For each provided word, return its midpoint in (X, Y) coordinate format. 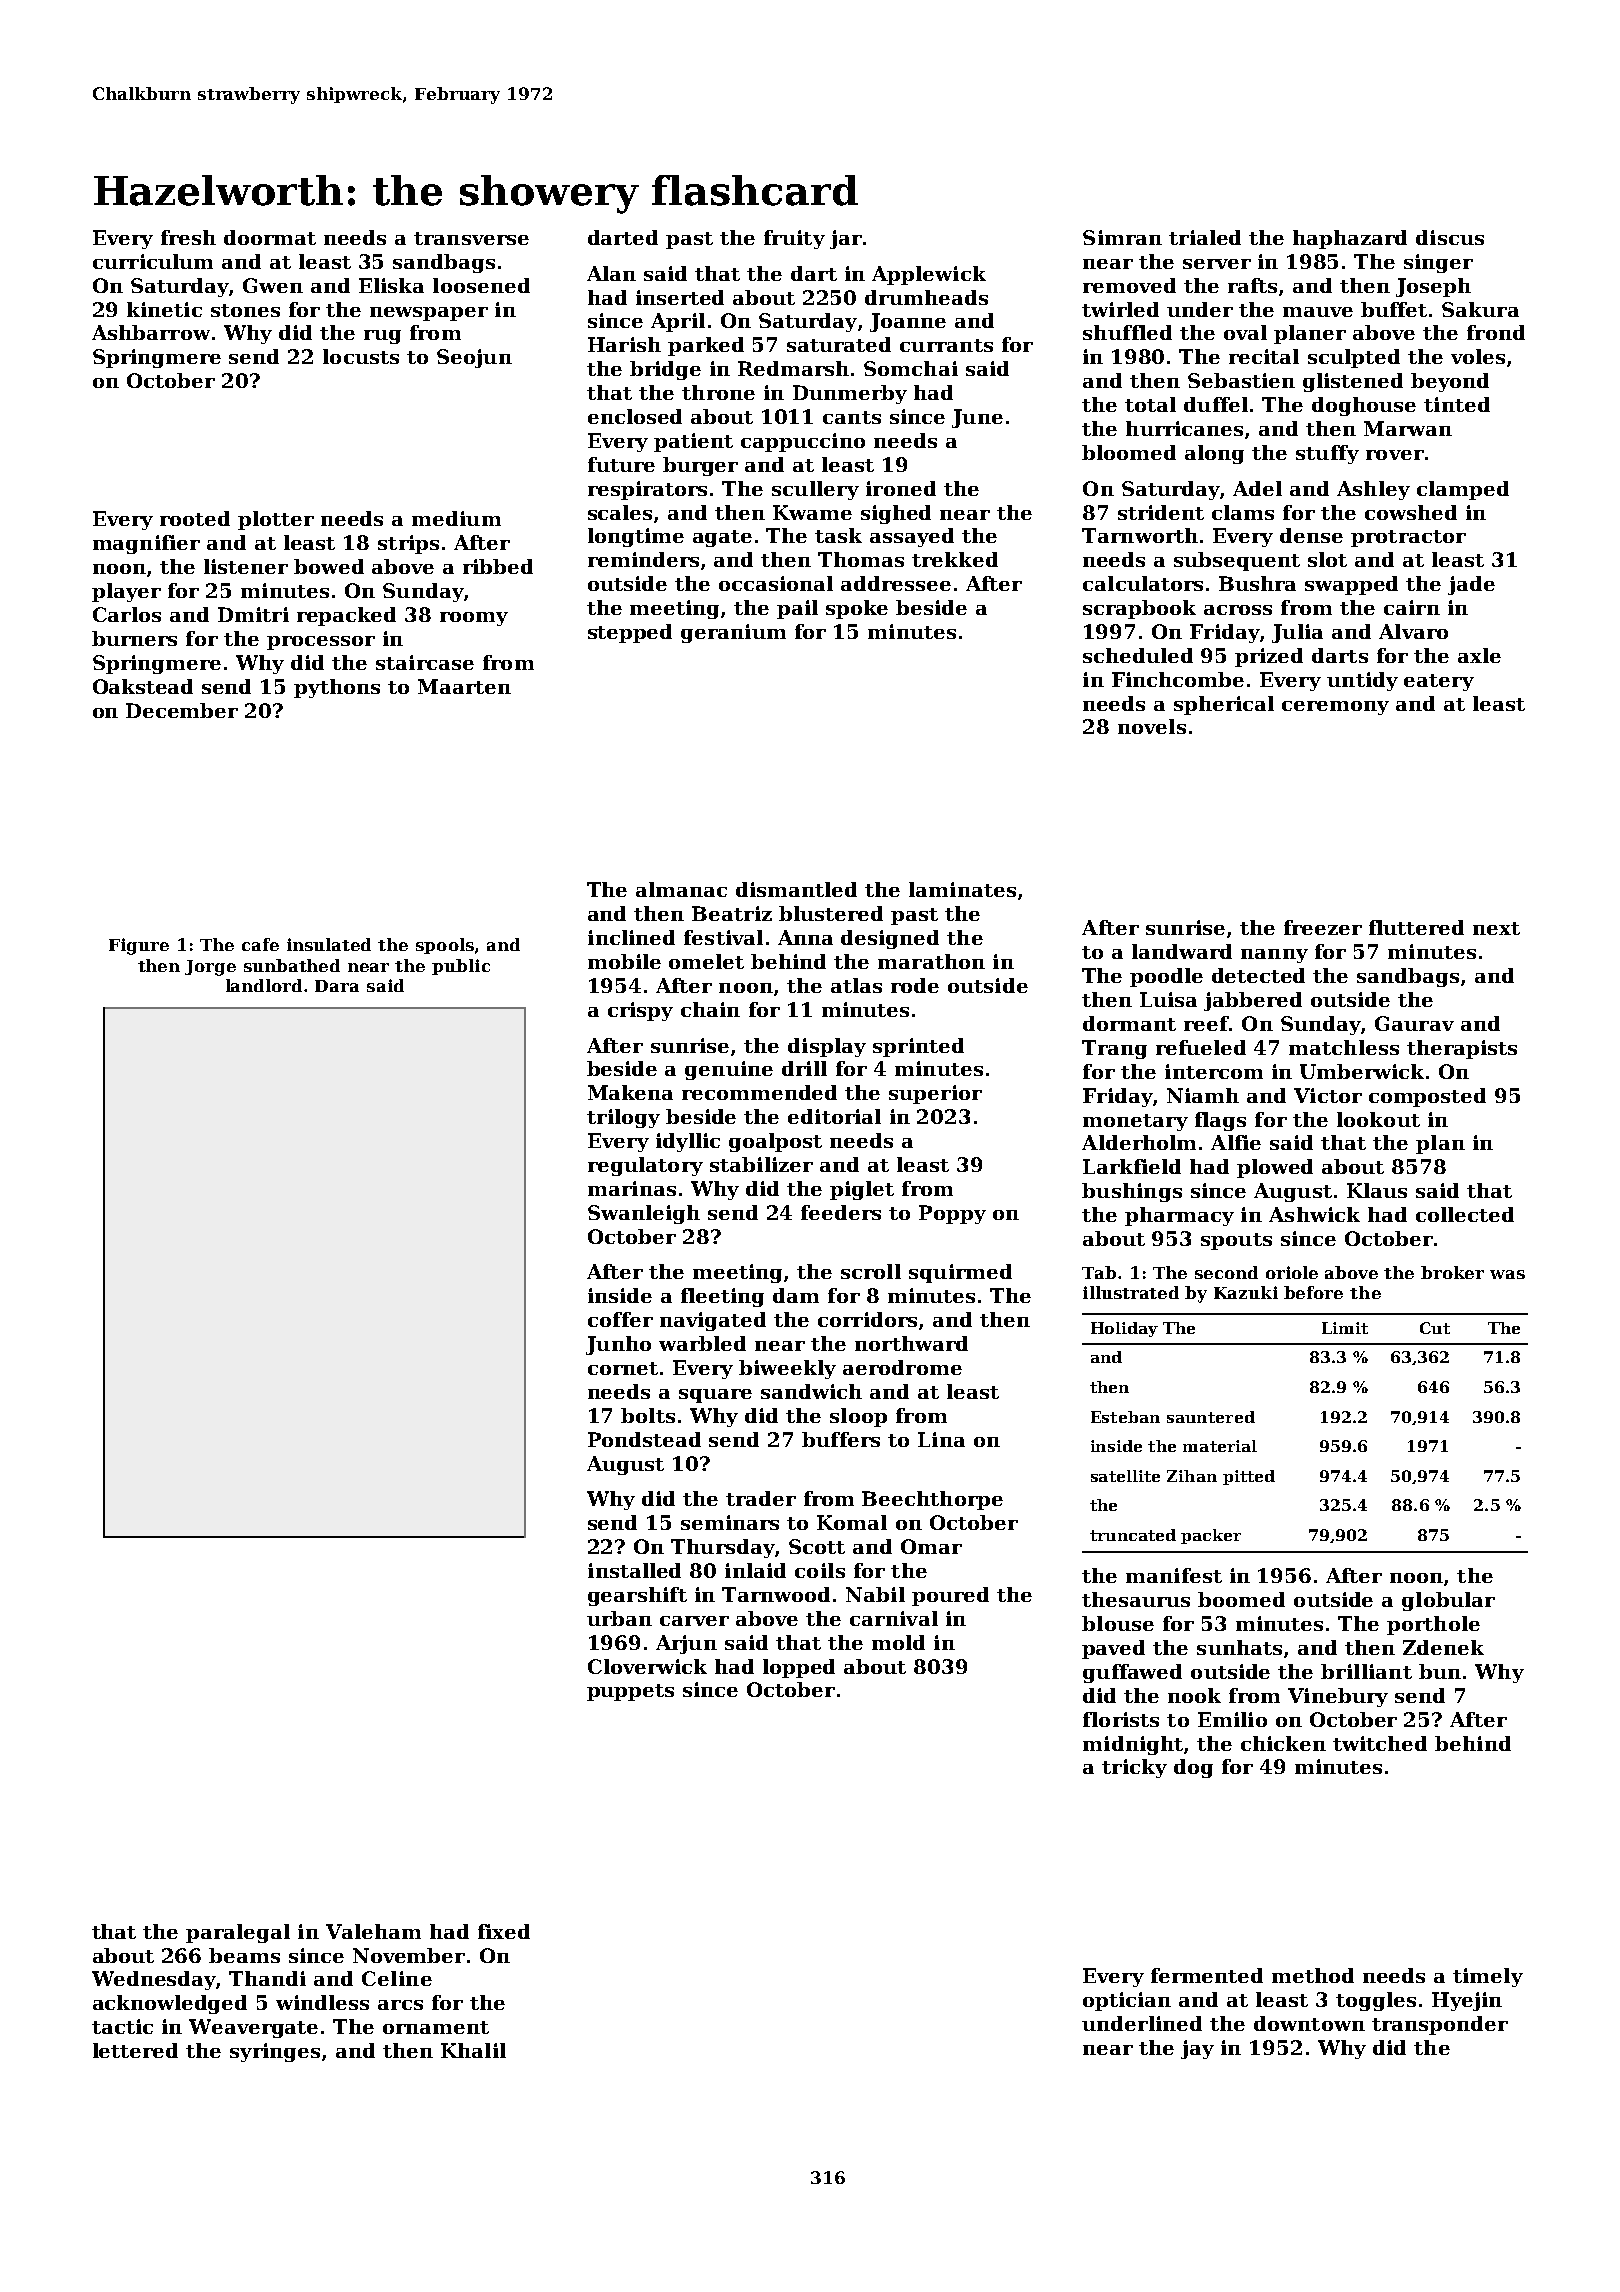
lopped (799, 1668)
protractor (1408, 538)
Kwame (812, 512)
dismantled (796, 889)
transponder (1440, 2025)
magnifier (146, 544)
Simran (1122, 237)
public (461, 967)
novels (1152, 726)
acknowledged (170, 2004)
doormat (270, 237)
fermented (1207, 1975)
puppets (630, 1692)
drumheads (926, 297)
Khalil (473, 2050)
